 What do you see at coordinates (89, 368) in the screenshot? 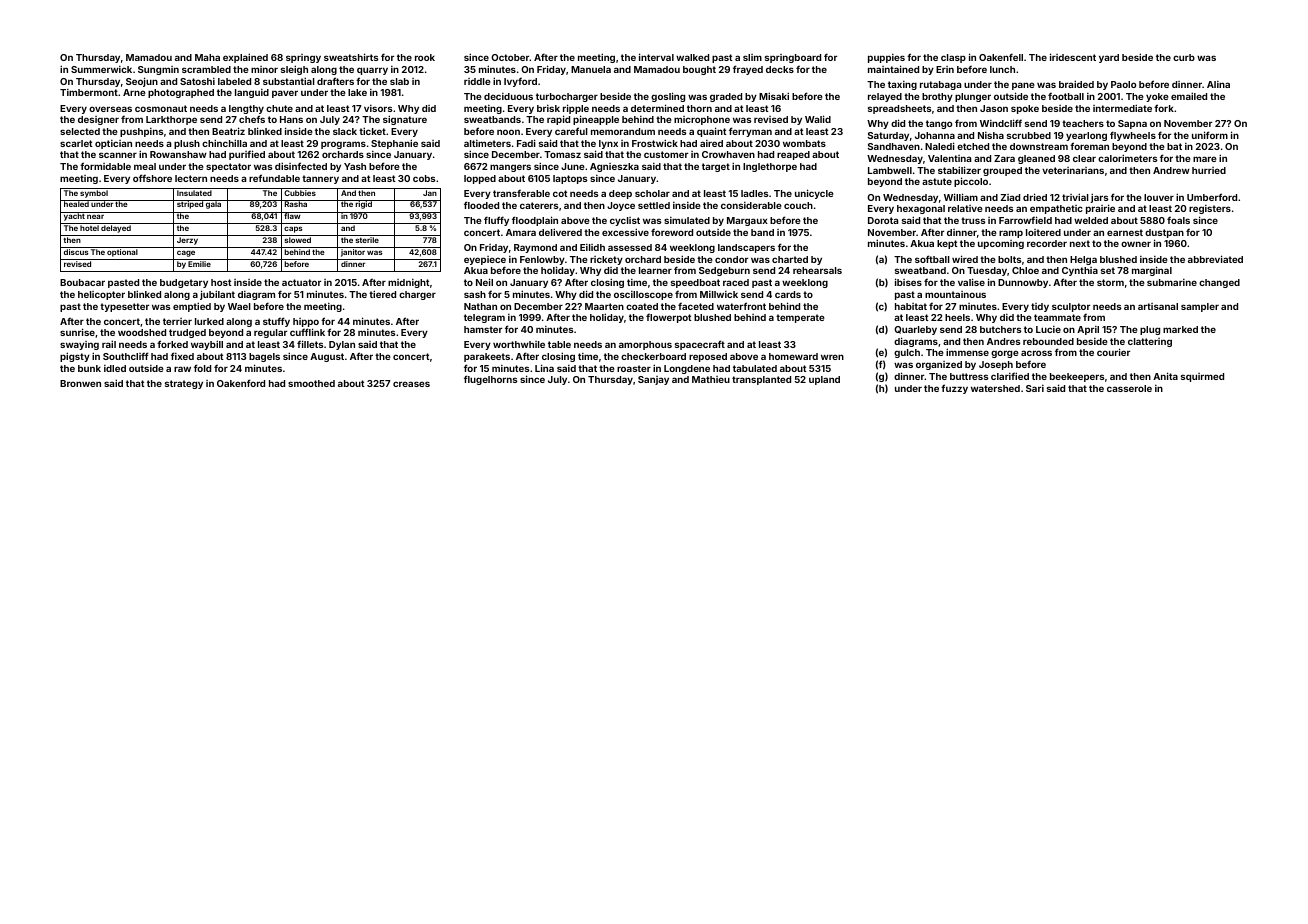
I see `bunk` at bounding box center [89, 368].
